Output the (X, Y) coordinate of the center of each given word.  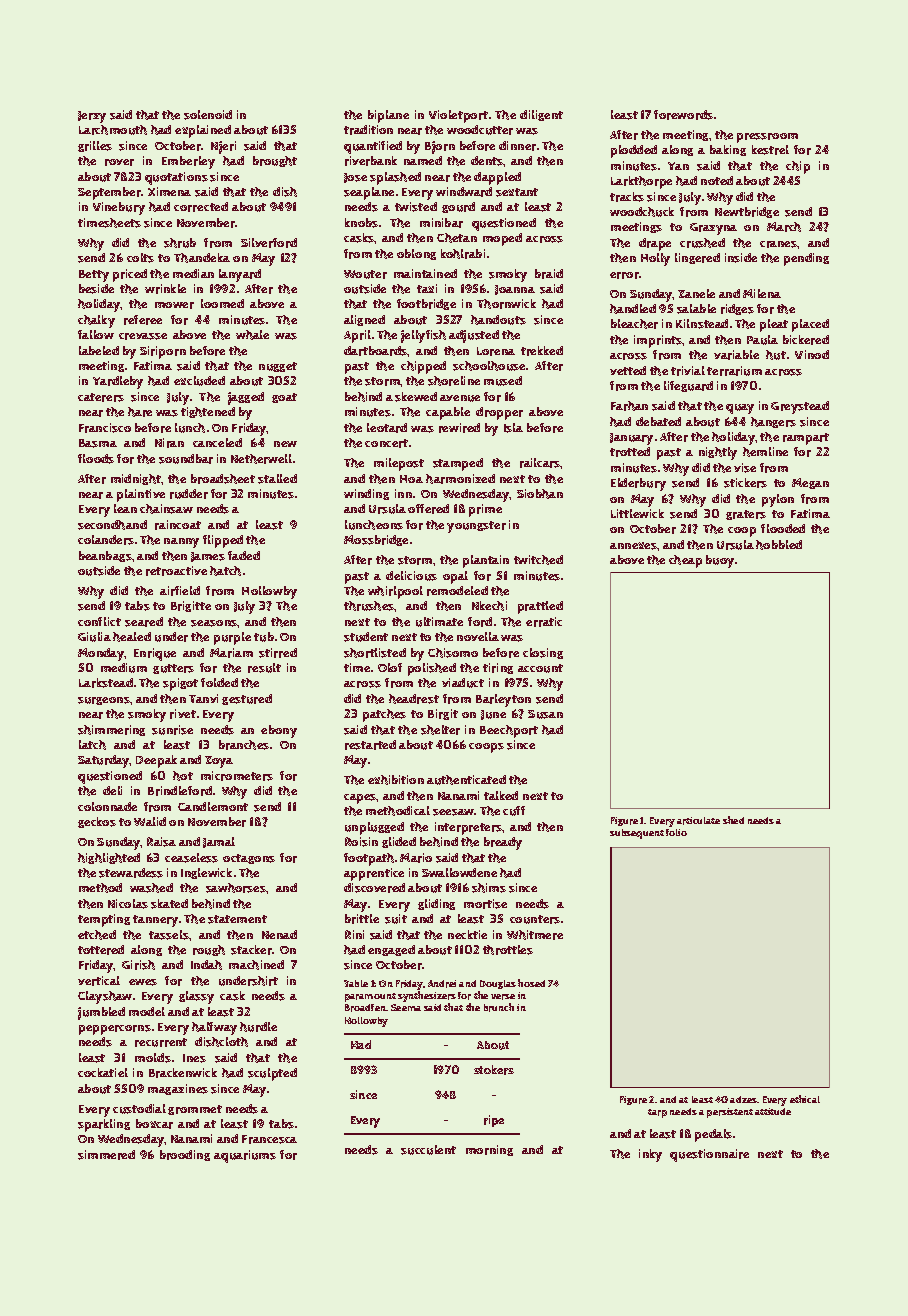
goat (284, 398)
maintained (425, 273)
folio (676, 832)
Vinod (812, 354)
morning (489, 1150)
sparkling (104, 1125)
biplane (388, 116)
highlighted (109, 858)
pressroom (767, 138)
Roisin (361, 842)
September (109, 193)
